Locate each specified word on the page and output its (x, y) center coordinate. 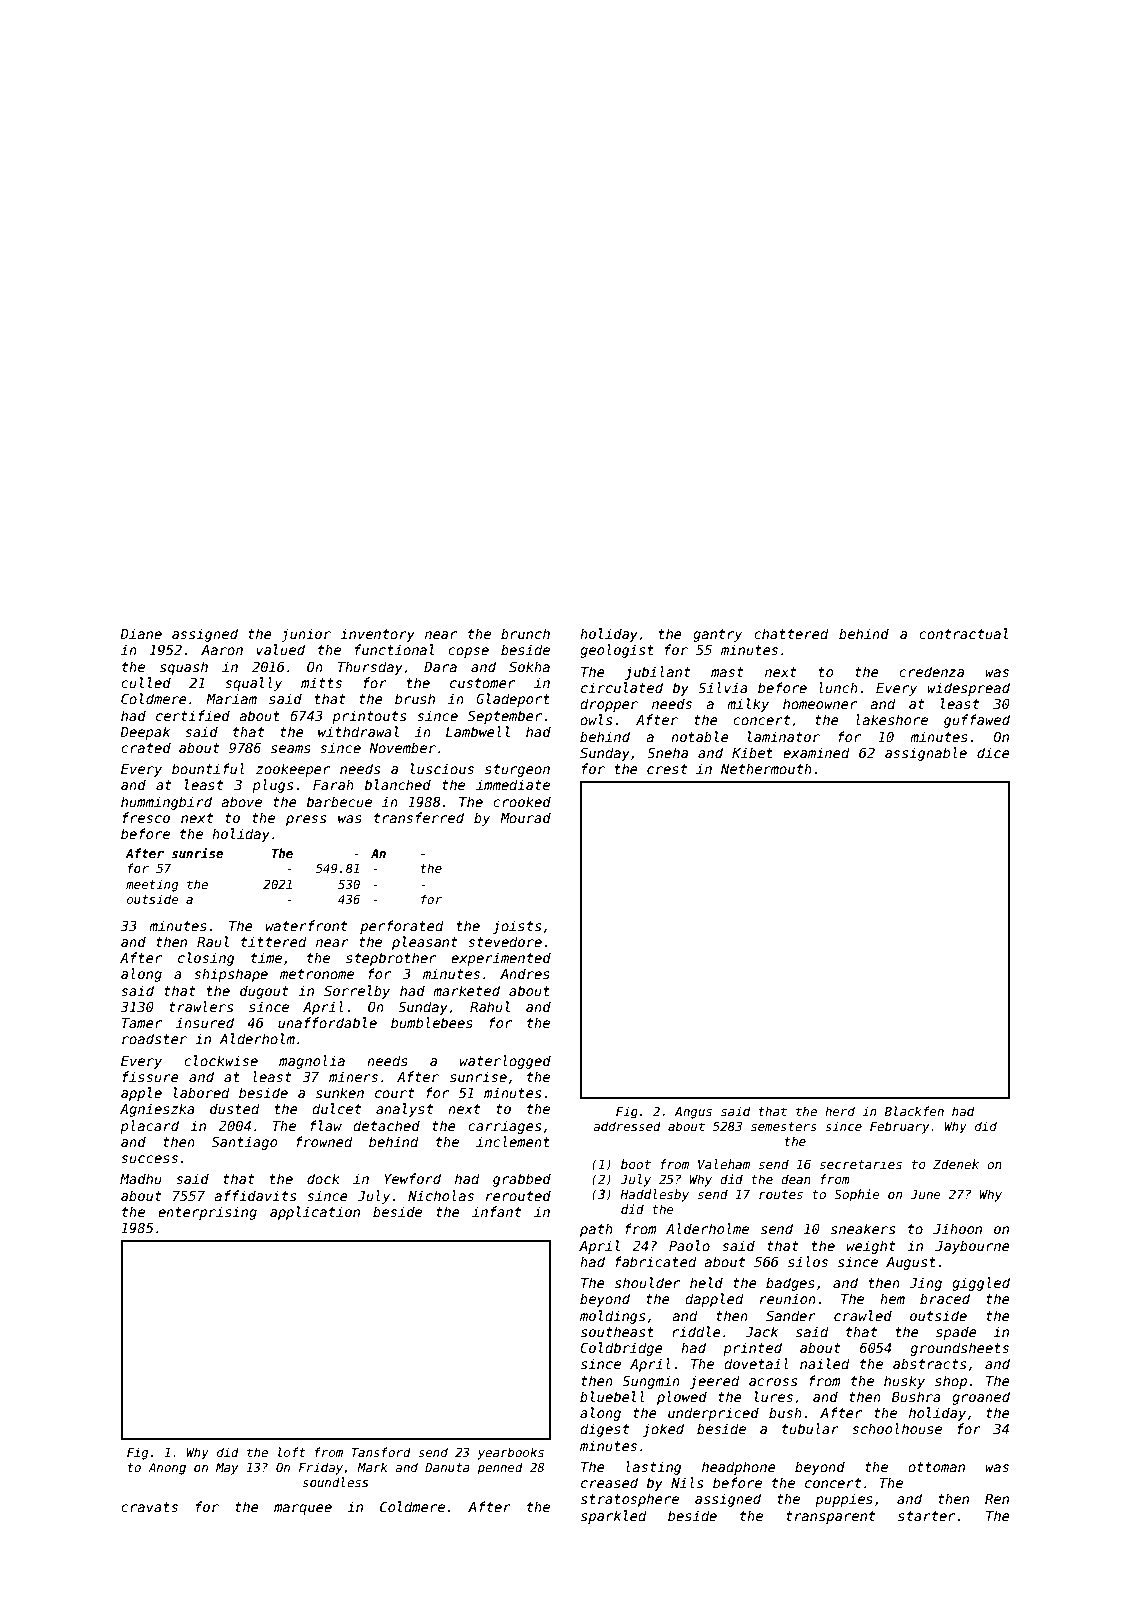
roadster (154, 1038)
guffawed (977, 721)
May (227, 1469)
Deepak (145, 733)
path (596, 1230)
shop (951, 1382)
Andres (525, 973)
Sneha (667, 752)
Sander (791, 1315)
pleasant (425, 943)
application (315, 1213)
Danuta (447, 1467)
